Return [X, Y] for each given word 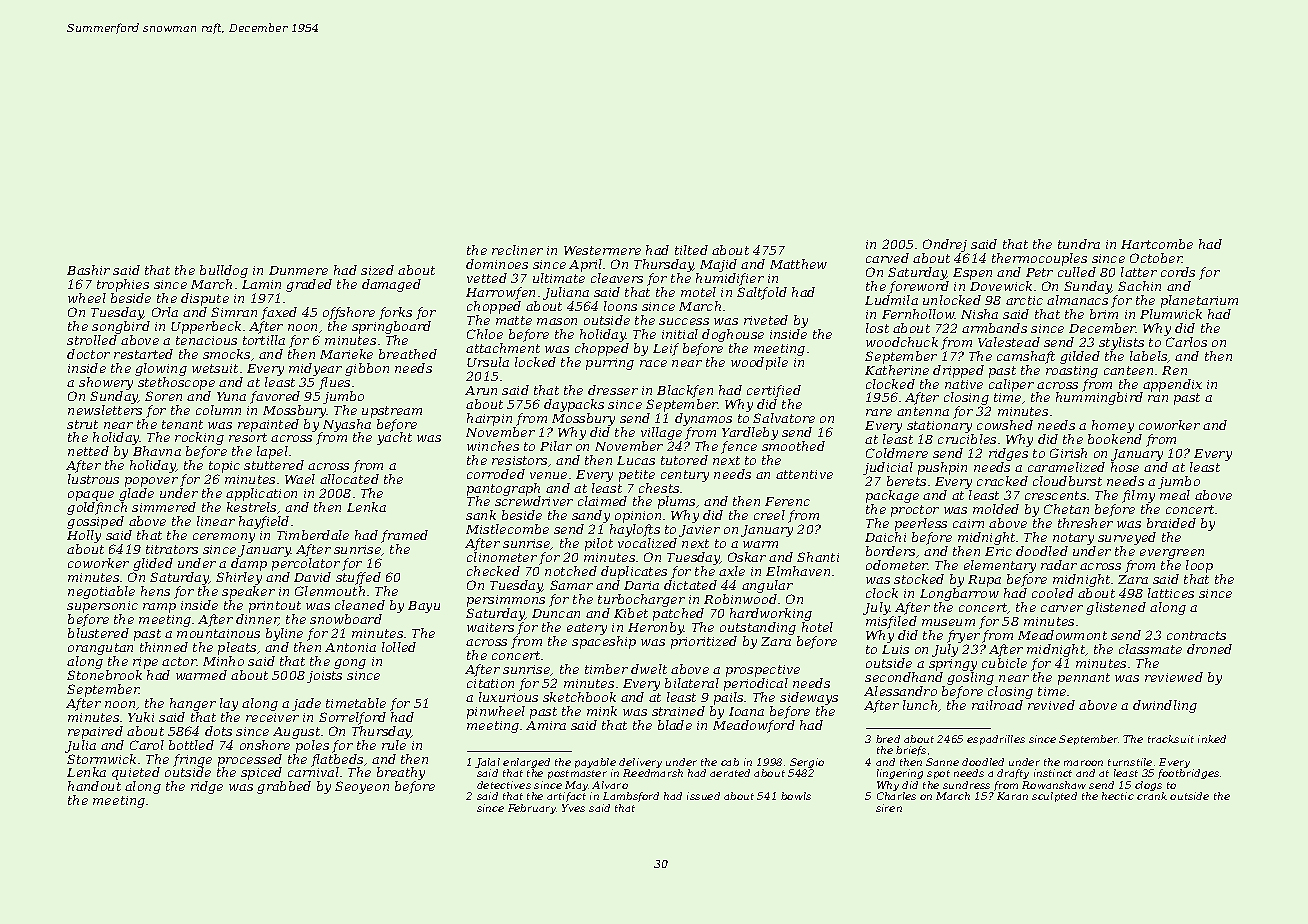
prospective [763, 671]
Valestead [1009, 342]
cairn [968, 523]
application [261, 494]
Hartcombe [1157, 244]
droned [1209, 649]
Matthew [798, 264]
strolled [92, 340]
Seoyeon [362, 787]
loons [620, 306]
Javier [699, 531]
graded [309, 285]
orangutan [100, 649]
